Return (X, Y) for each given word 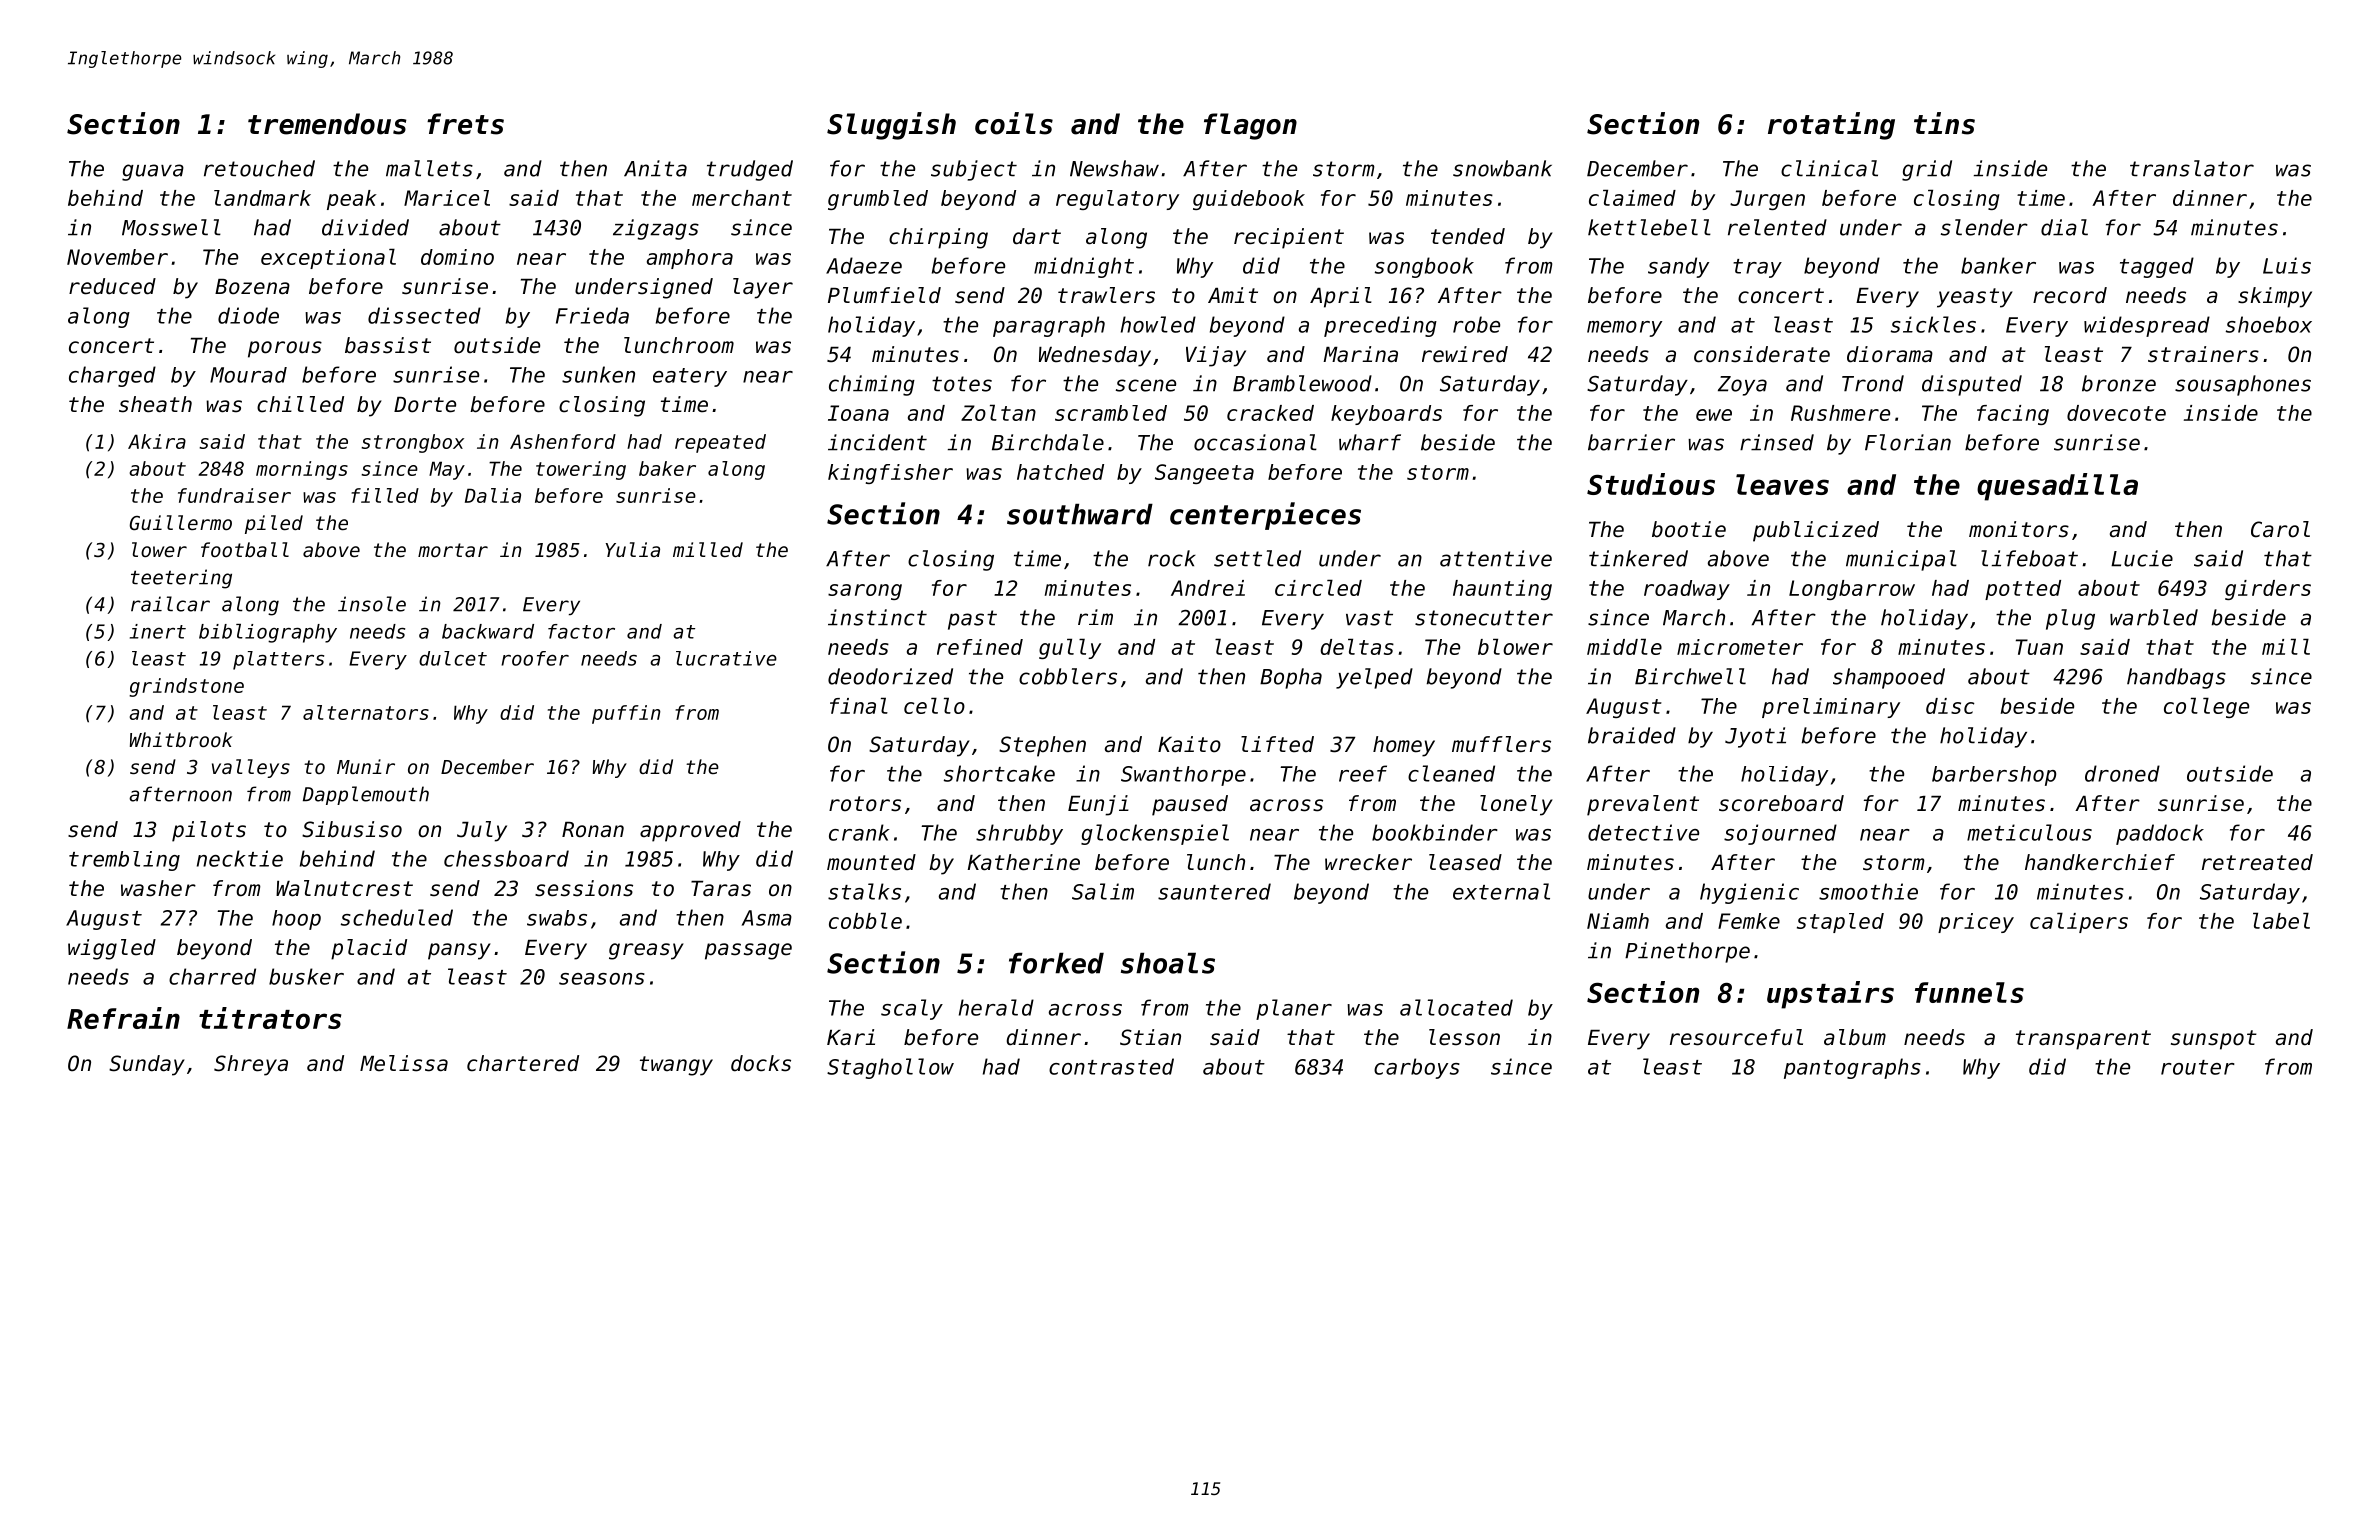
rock (1172, 558)
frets (465, 124)
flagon (1250, 126)
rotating (1831, 126)
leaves (1782, 484)
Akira (157, 441)
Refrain (123, 1018)
